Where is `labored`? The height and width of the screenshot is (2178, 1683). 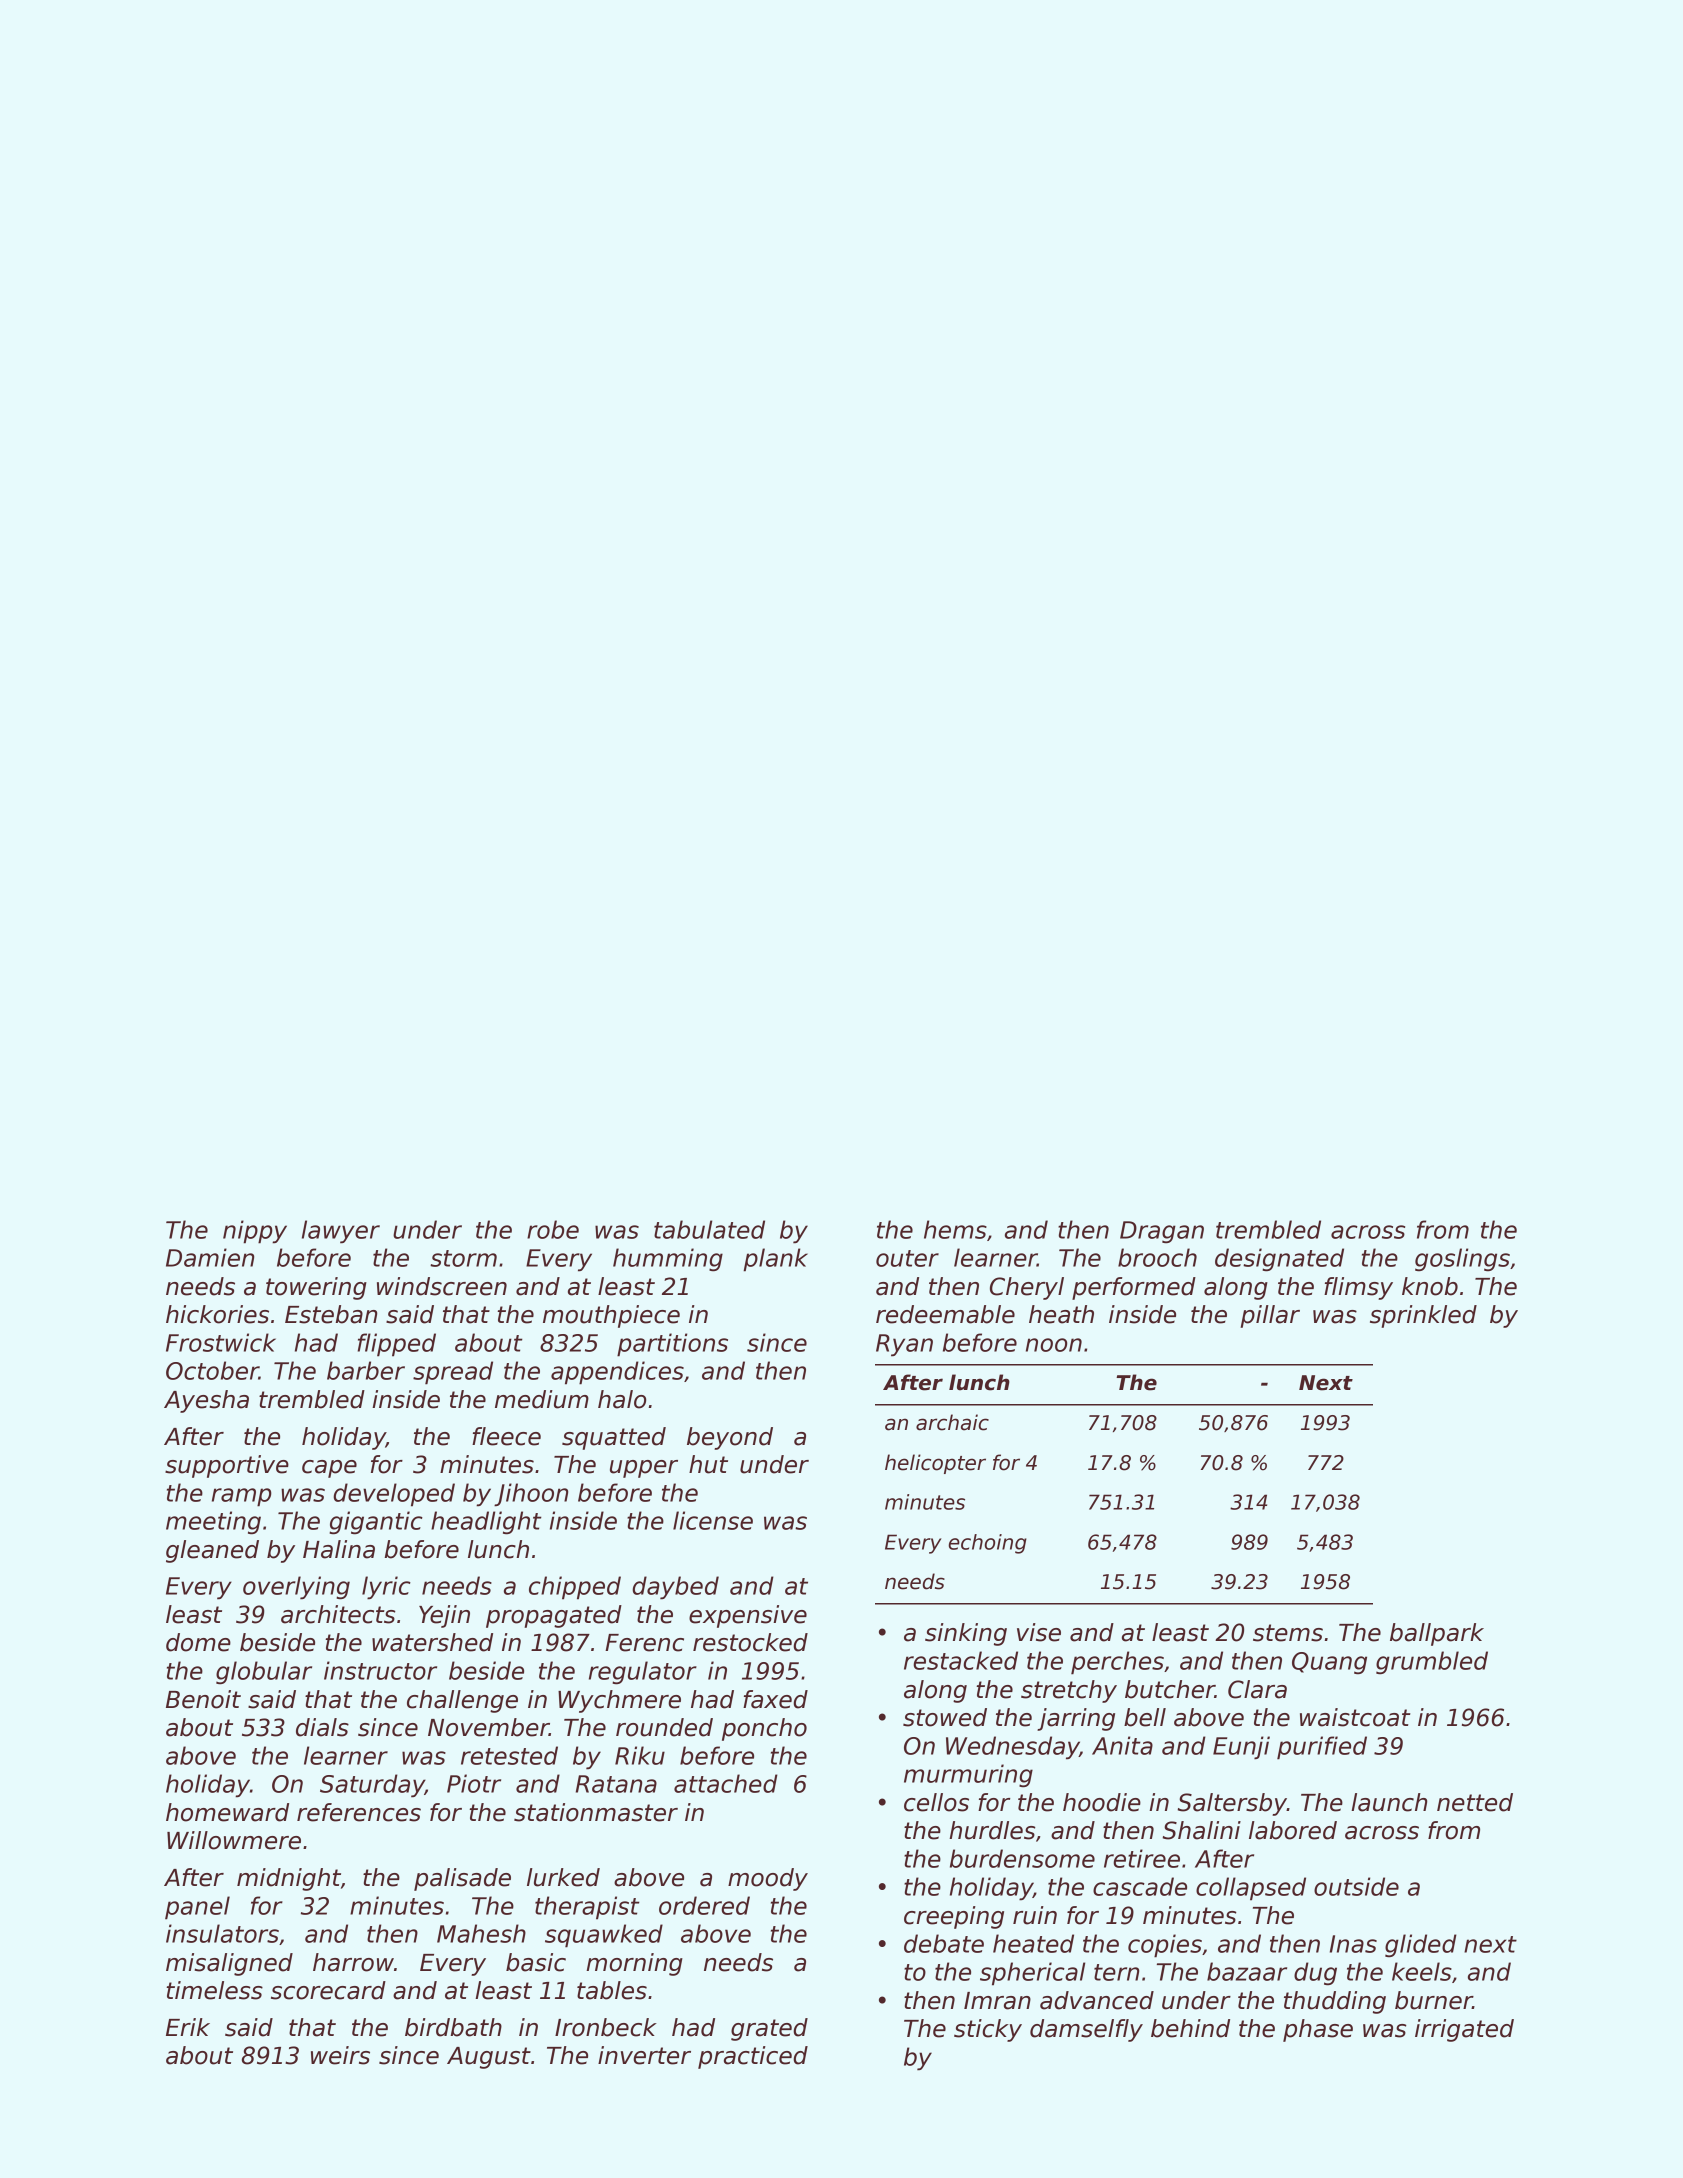
labored is located at coordinates (1293, 1830).
